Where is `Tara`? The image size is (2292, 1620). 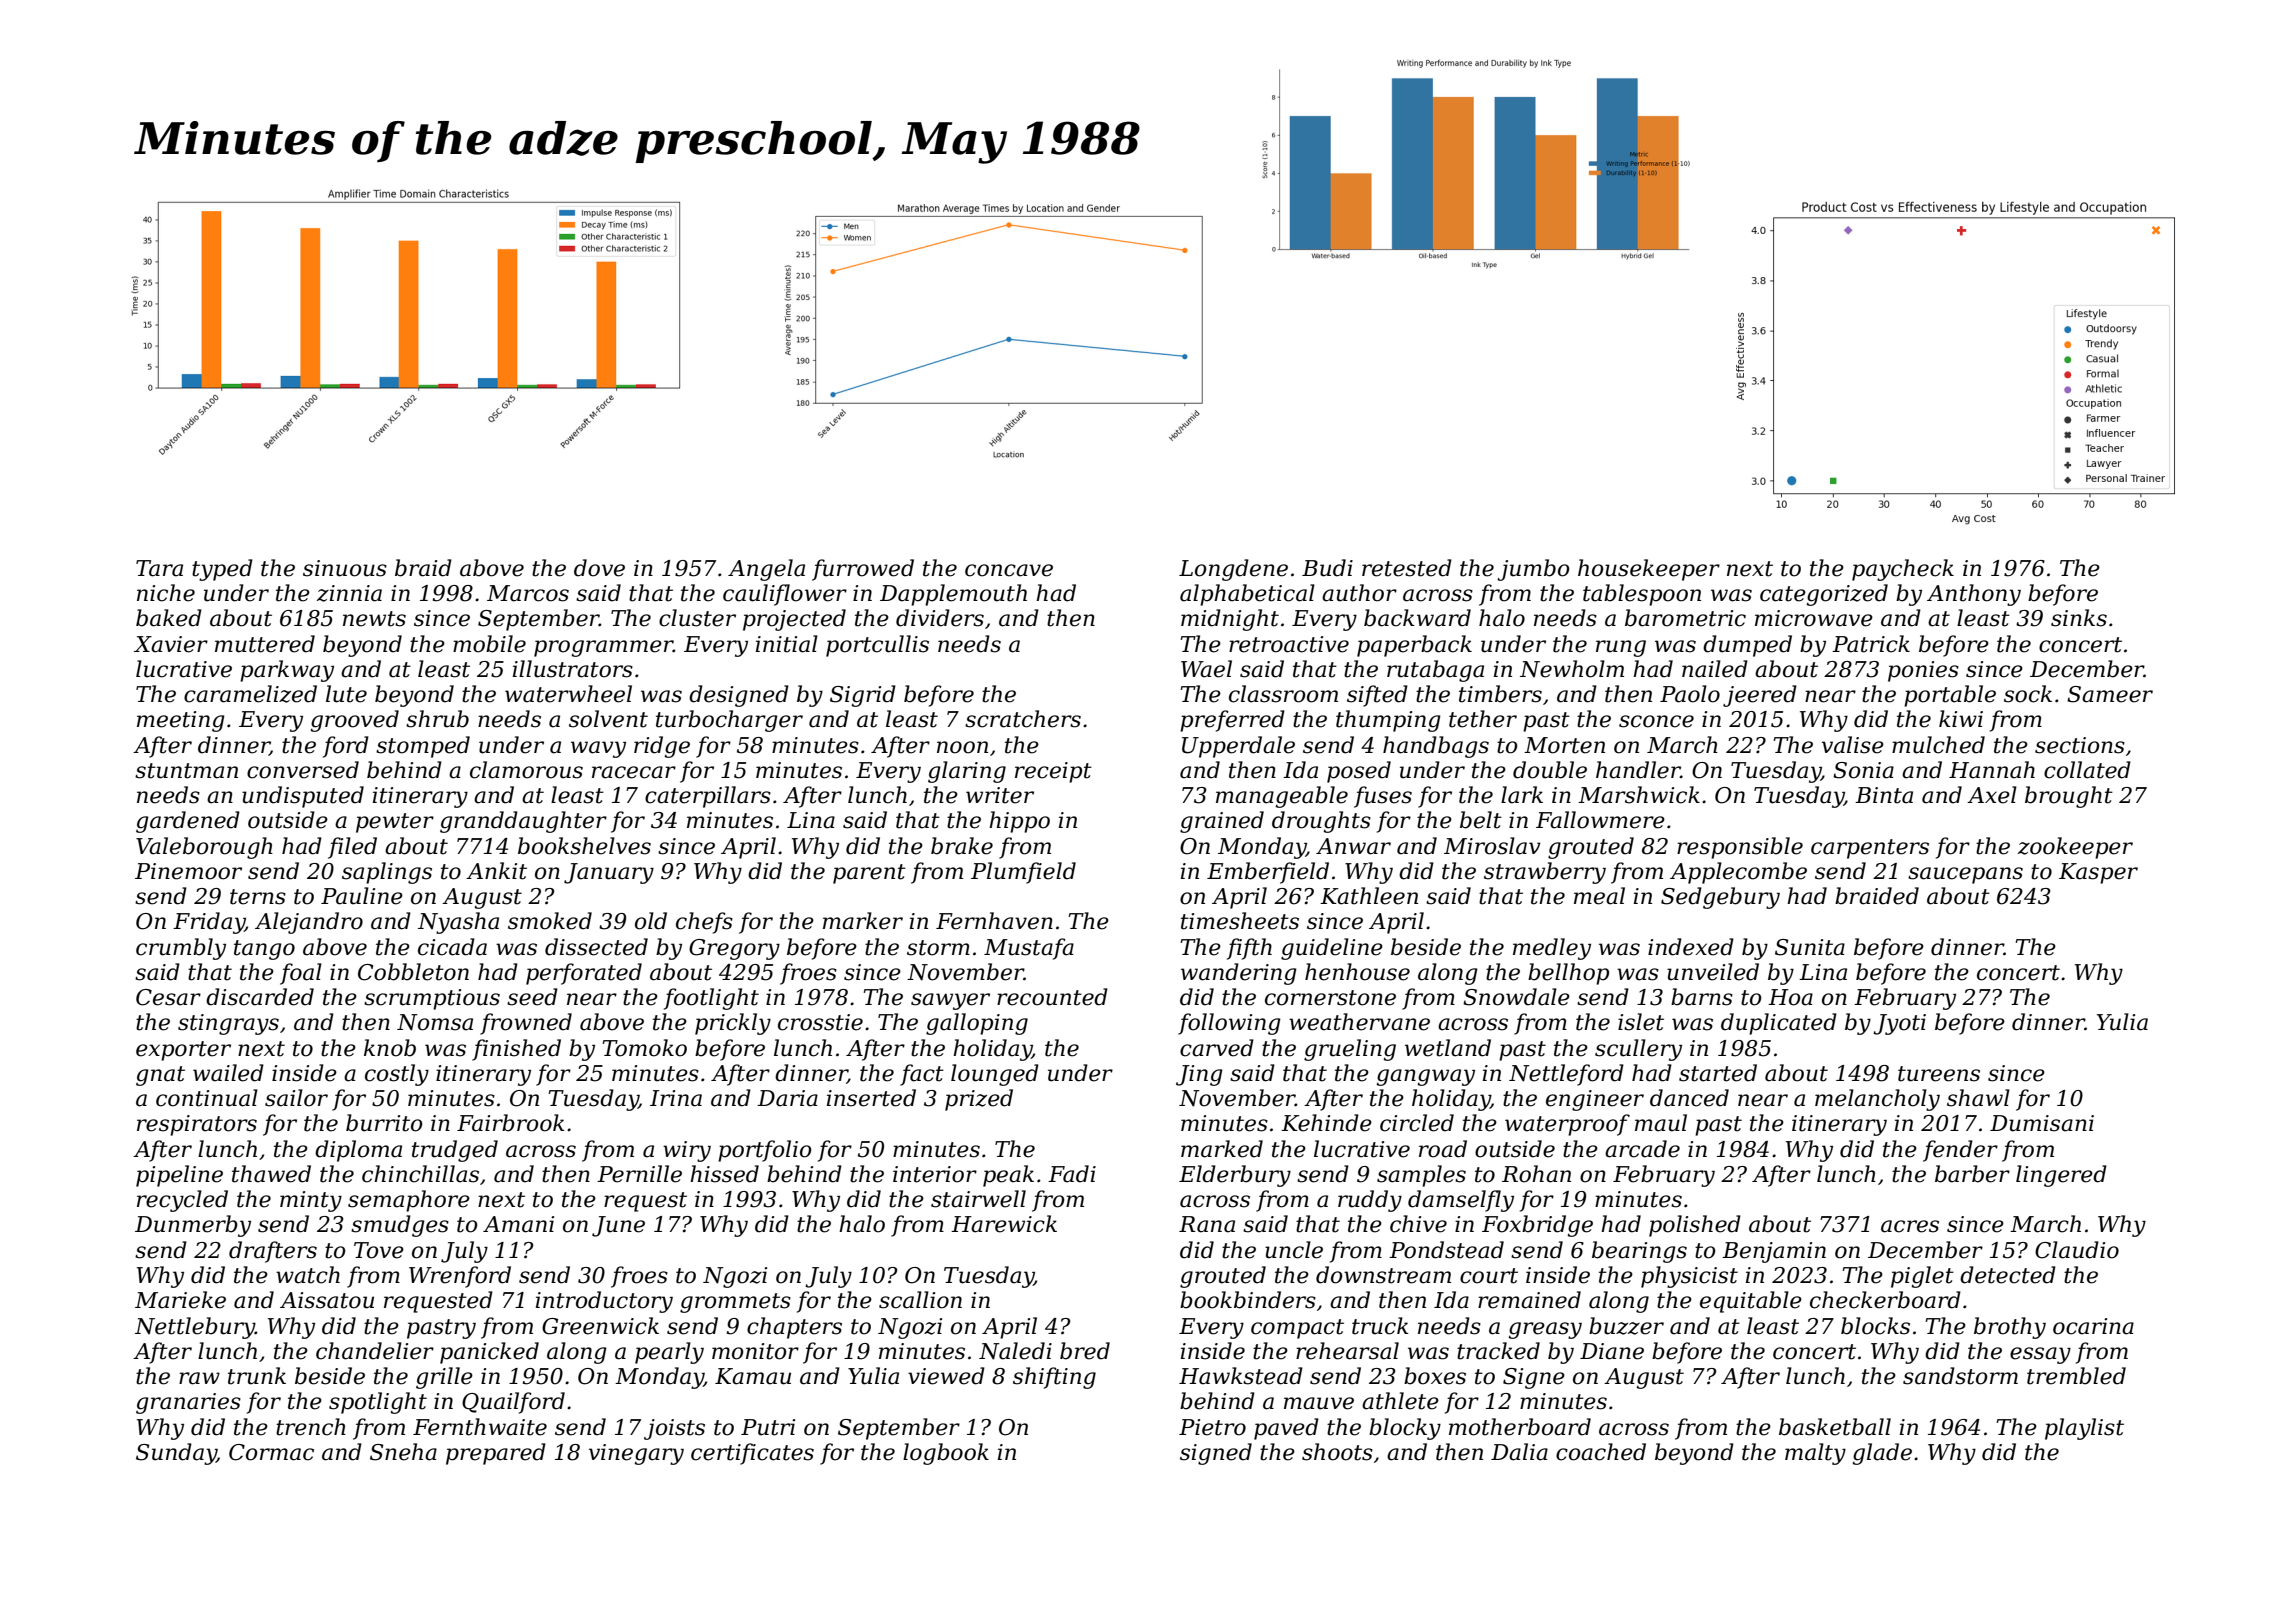
Tara is located at coordinates (159, 568).
